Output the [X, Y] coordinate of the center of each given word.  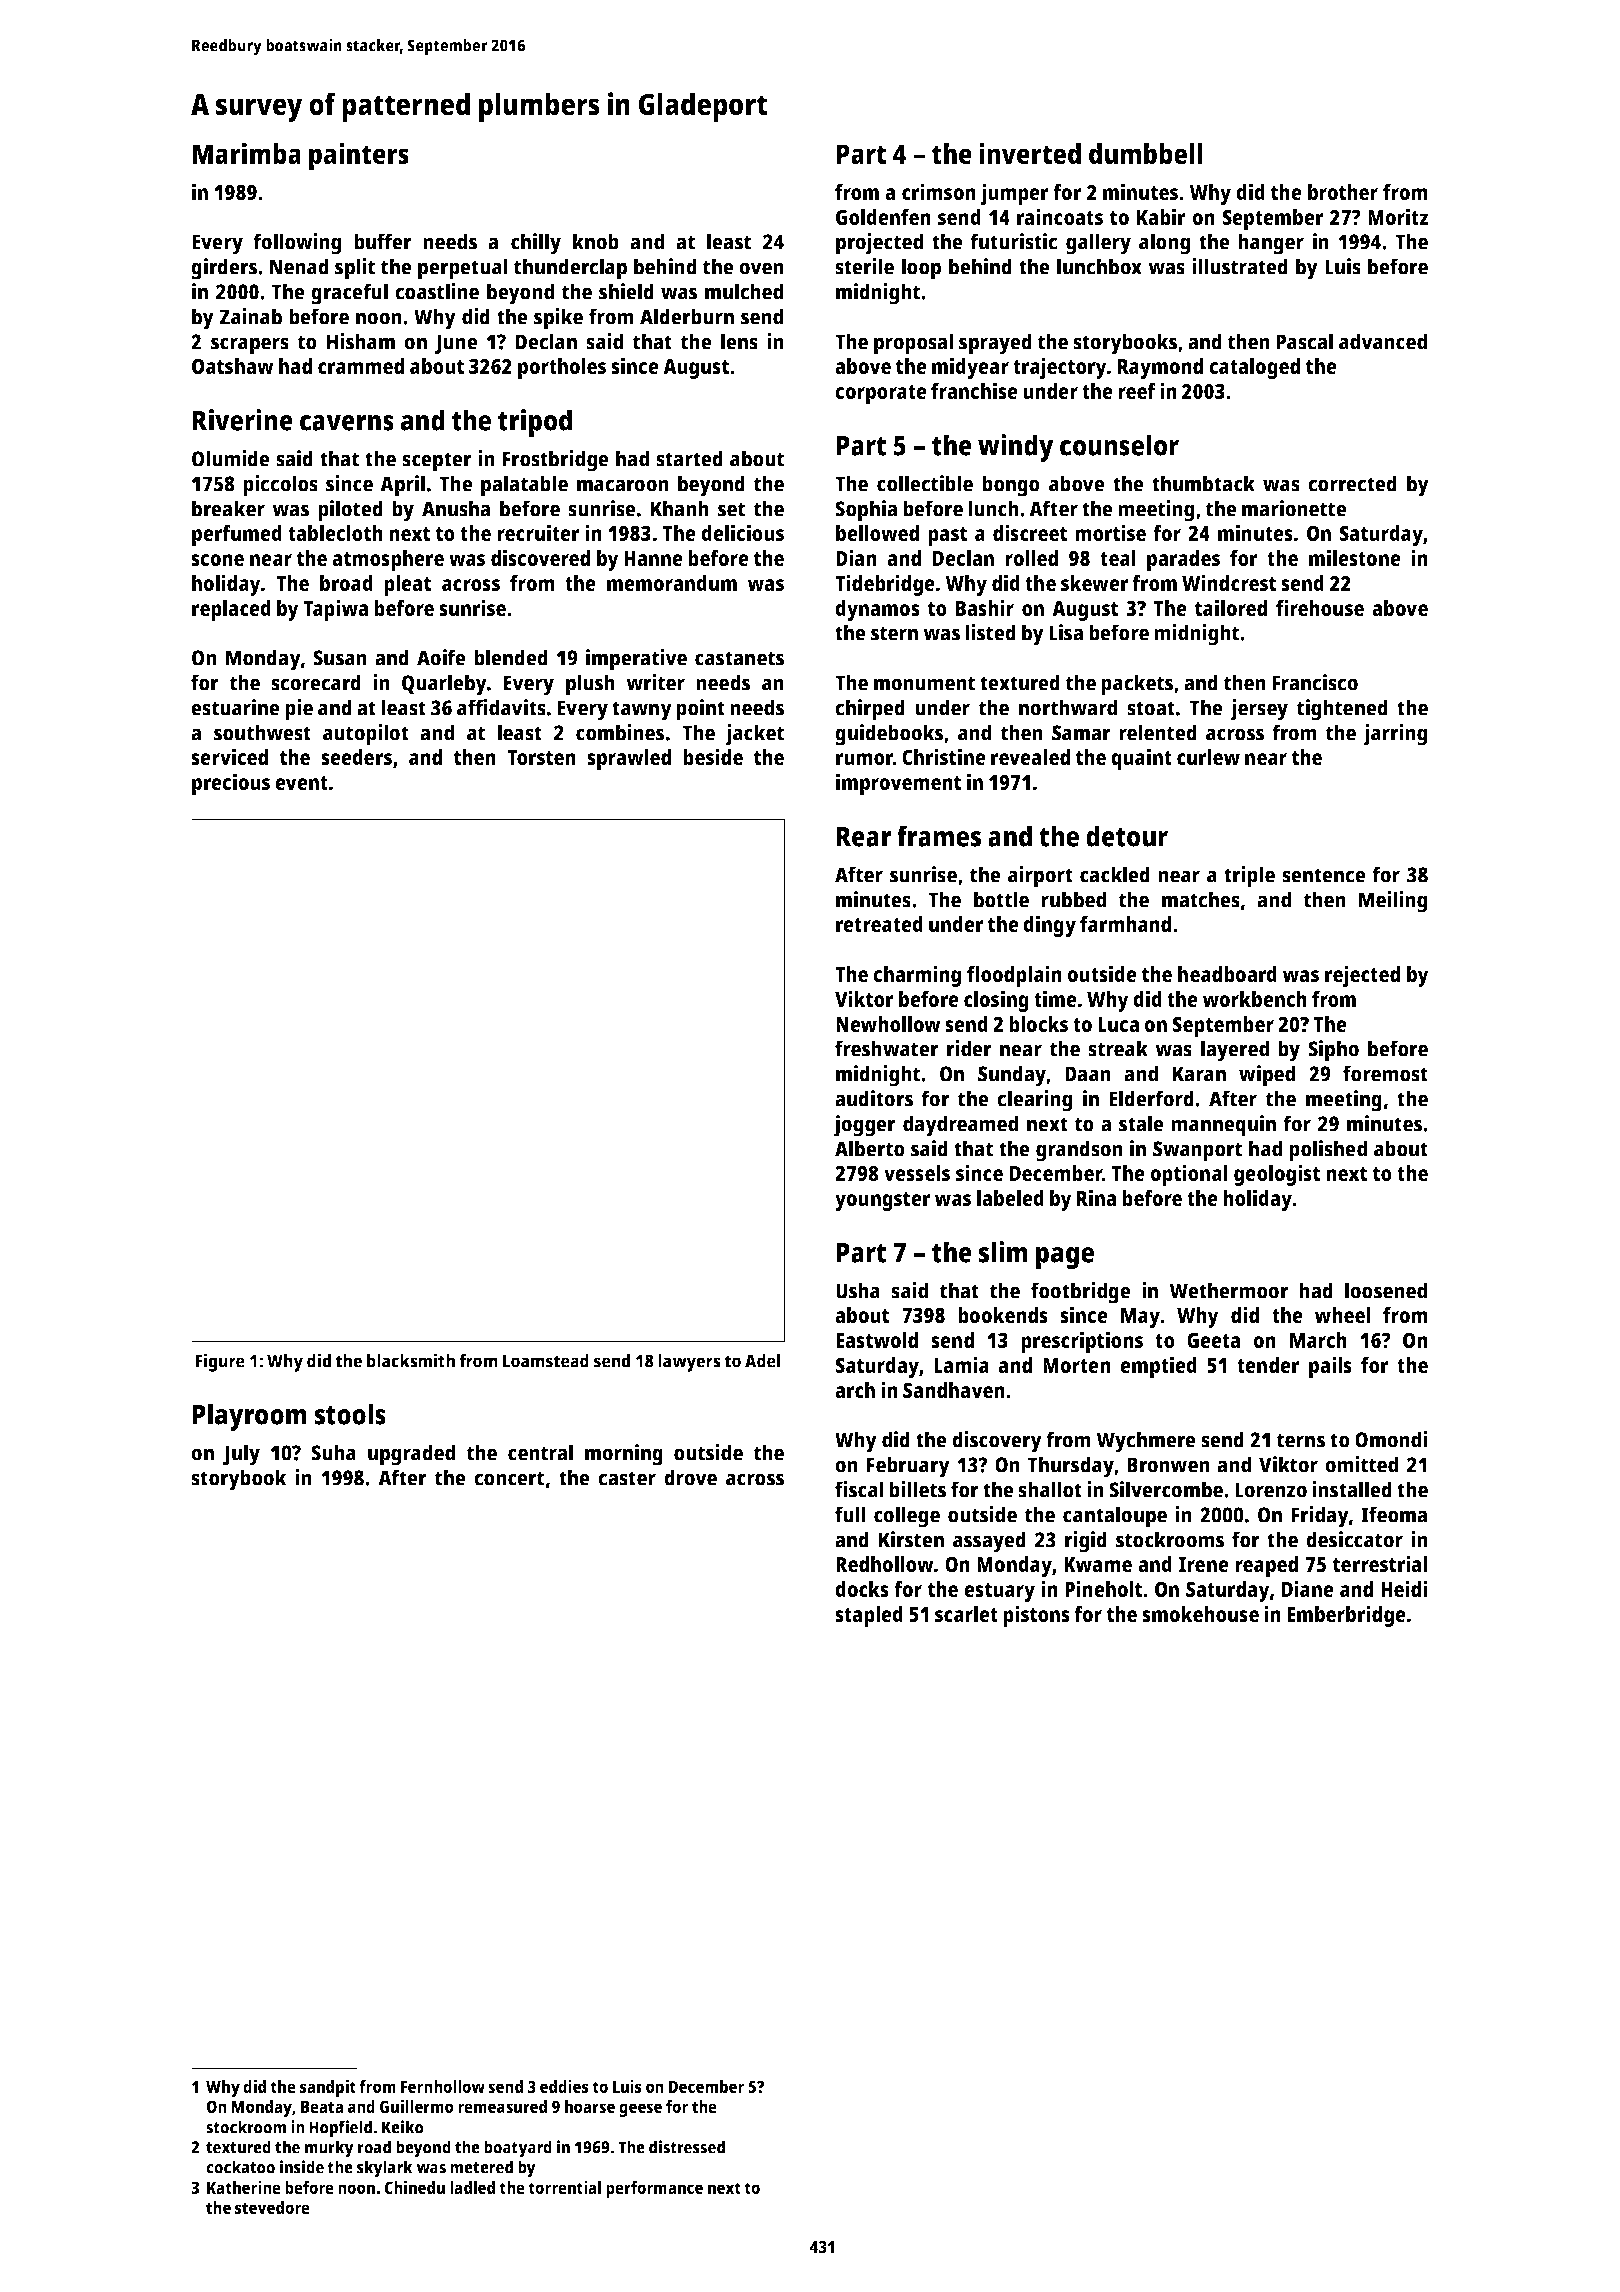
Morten [1077, 1365]
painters [359, 156]
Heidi [1404, 1588]
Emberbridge [1346, 1616]
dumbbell [1146, 154]
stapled [869, 1616]
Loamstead [546, 1360]
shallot [1050, 1489]
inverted [1030, 153]
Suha [333, 1452]
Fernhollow [443, 2086]
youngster [883, 1201]
